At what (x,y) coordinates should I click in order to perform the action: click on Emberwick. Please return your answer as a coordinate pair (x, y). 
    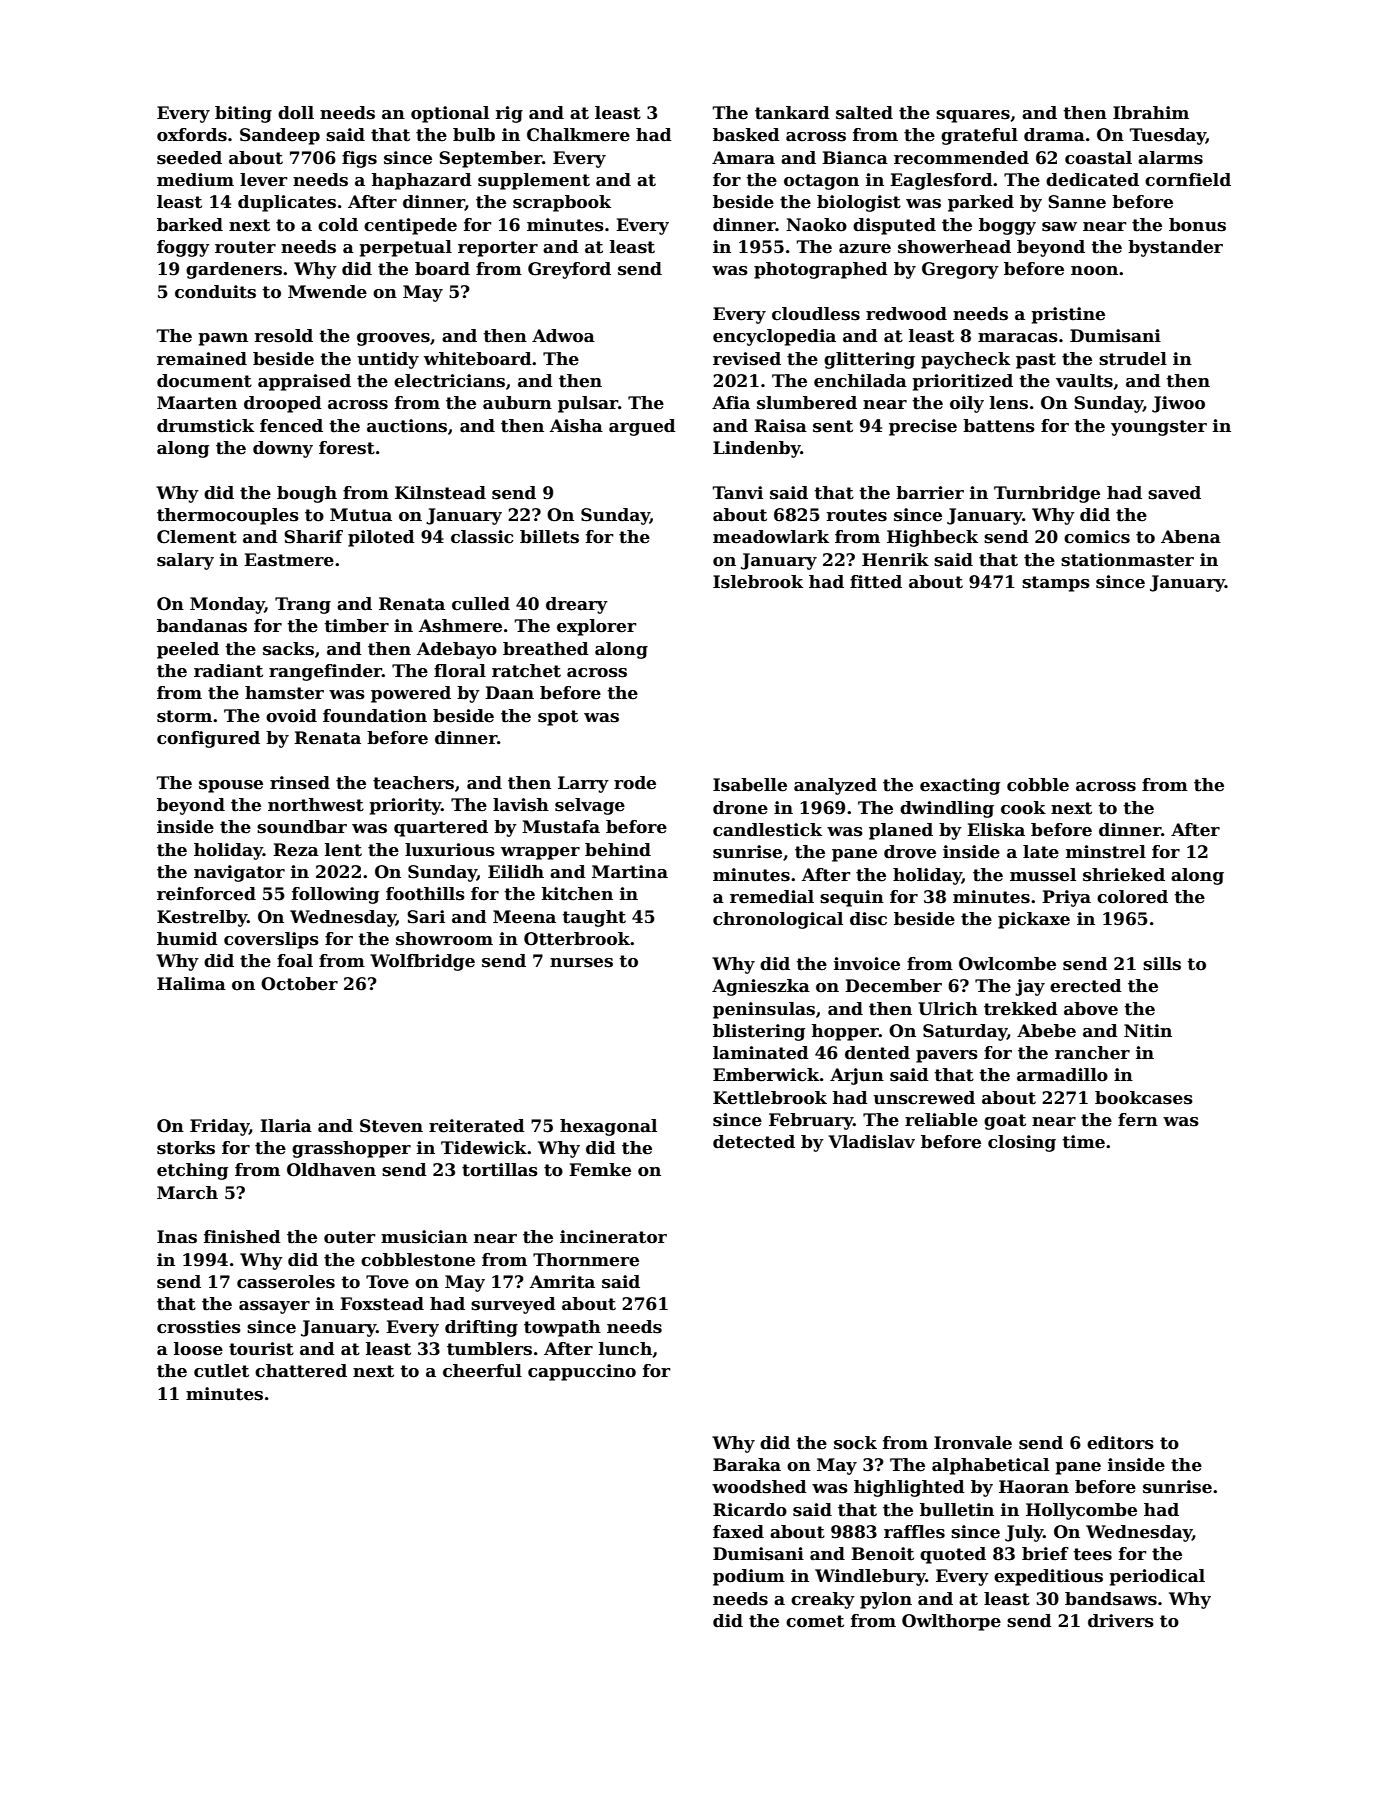
    Looking at the image, I should click on (766, 1075).
